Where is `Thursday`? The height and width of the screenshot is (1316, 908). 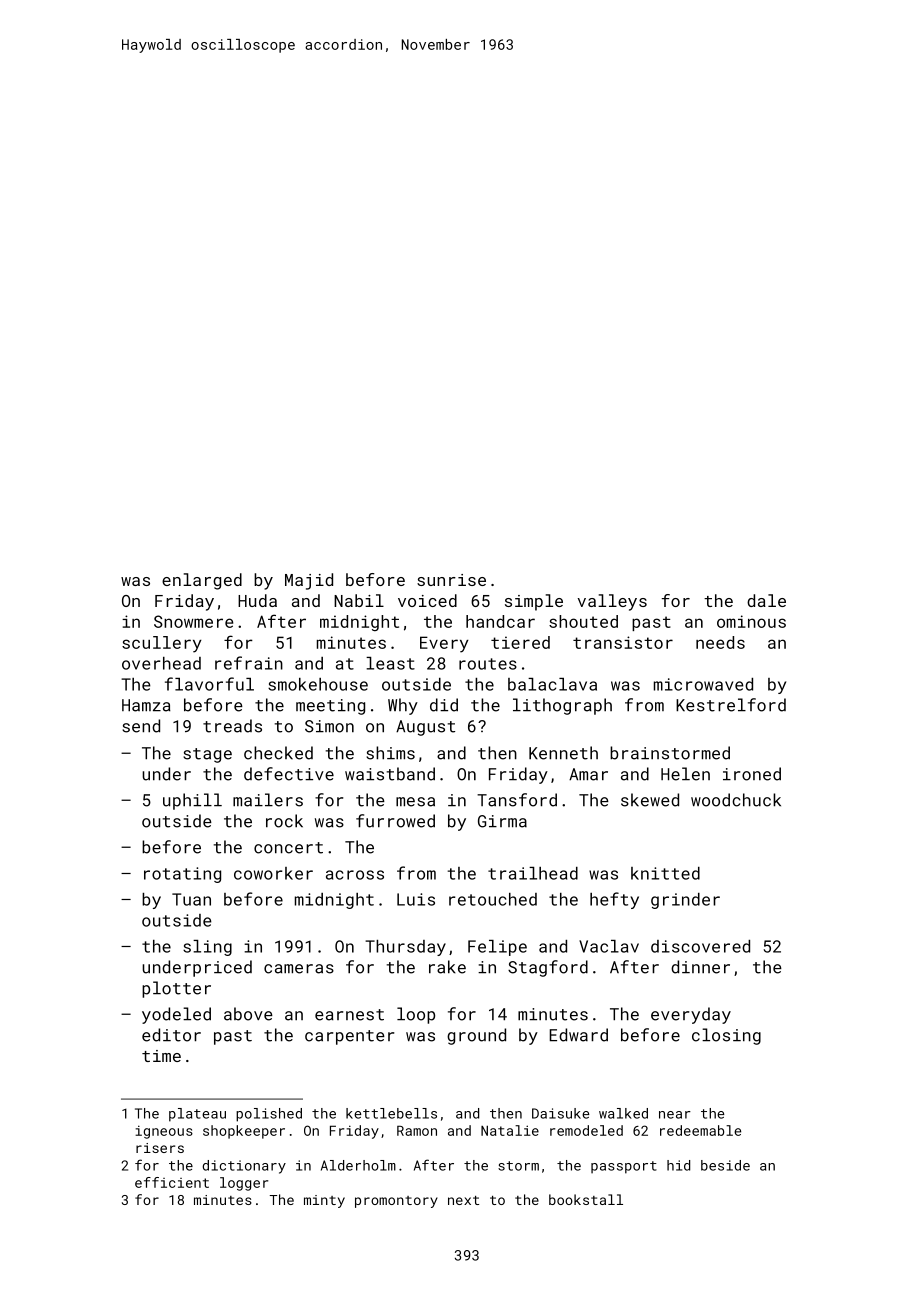 Thursday is located at coordinates (405, 948).
